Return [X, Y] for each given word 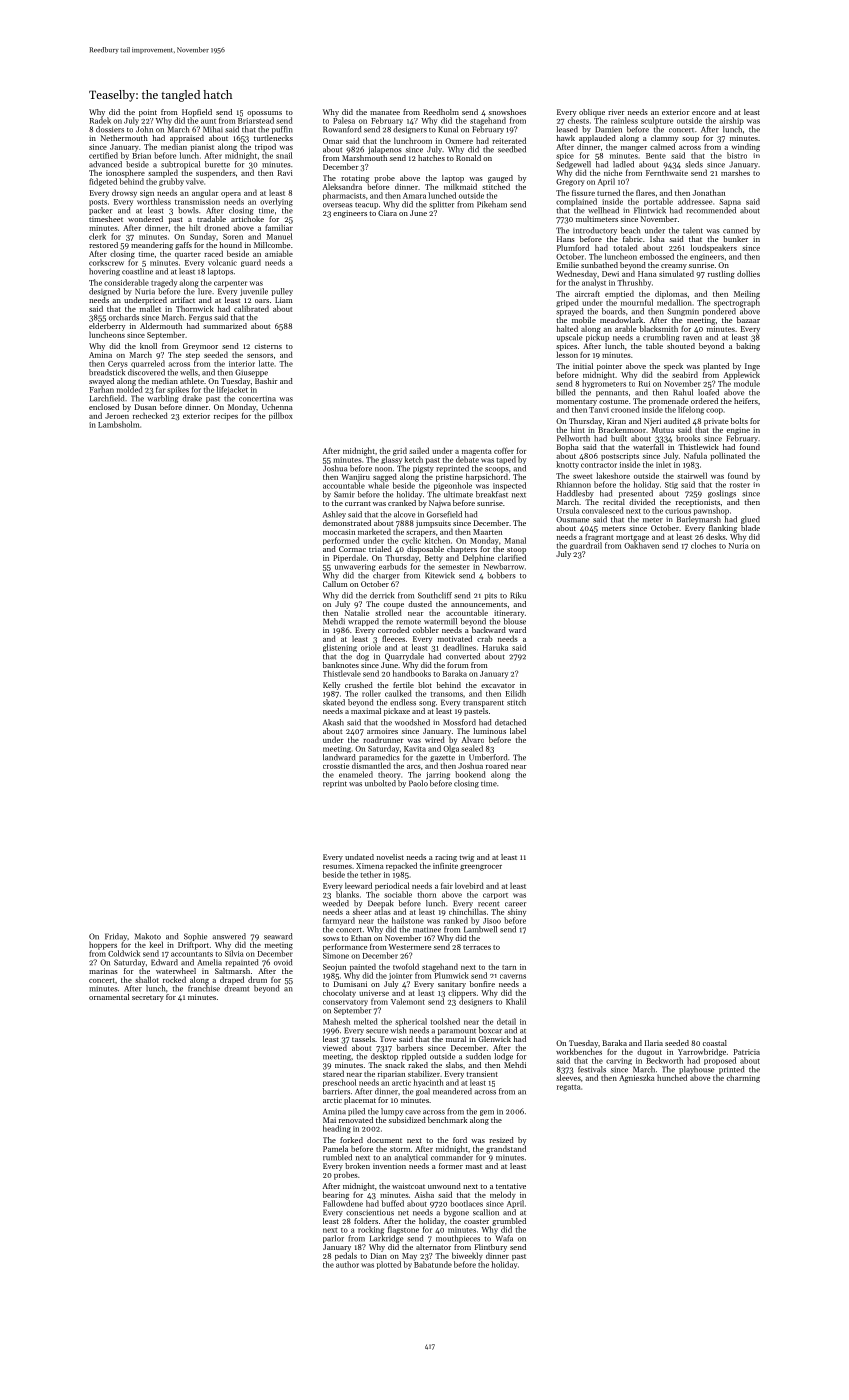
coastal [715, 1043]
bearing [336, 1195]
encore [704, 113]
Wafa [504, 1238]
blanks [347, 894]
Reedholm [441, 112]
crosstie [336, 766]
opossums [264, 114]
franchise [204, 988]
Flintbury [491, 1248]
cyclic [411, 541]
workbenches [579, 1051]
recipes [226, 417]
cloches [703, 545]
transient [482, 1074]
